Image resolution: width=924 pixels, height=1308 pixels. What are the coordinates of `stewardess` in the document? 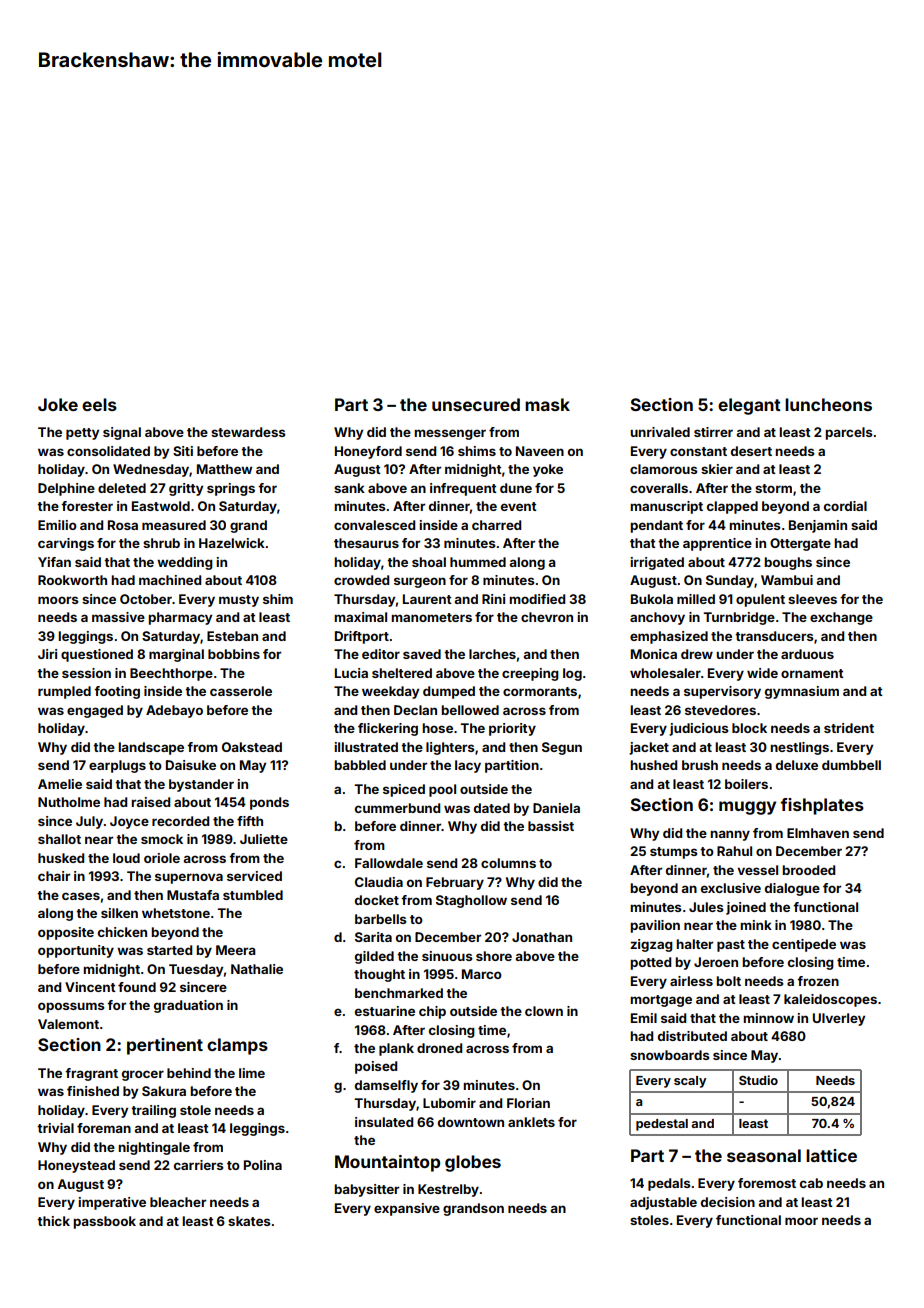 It's located at (248, 432).
